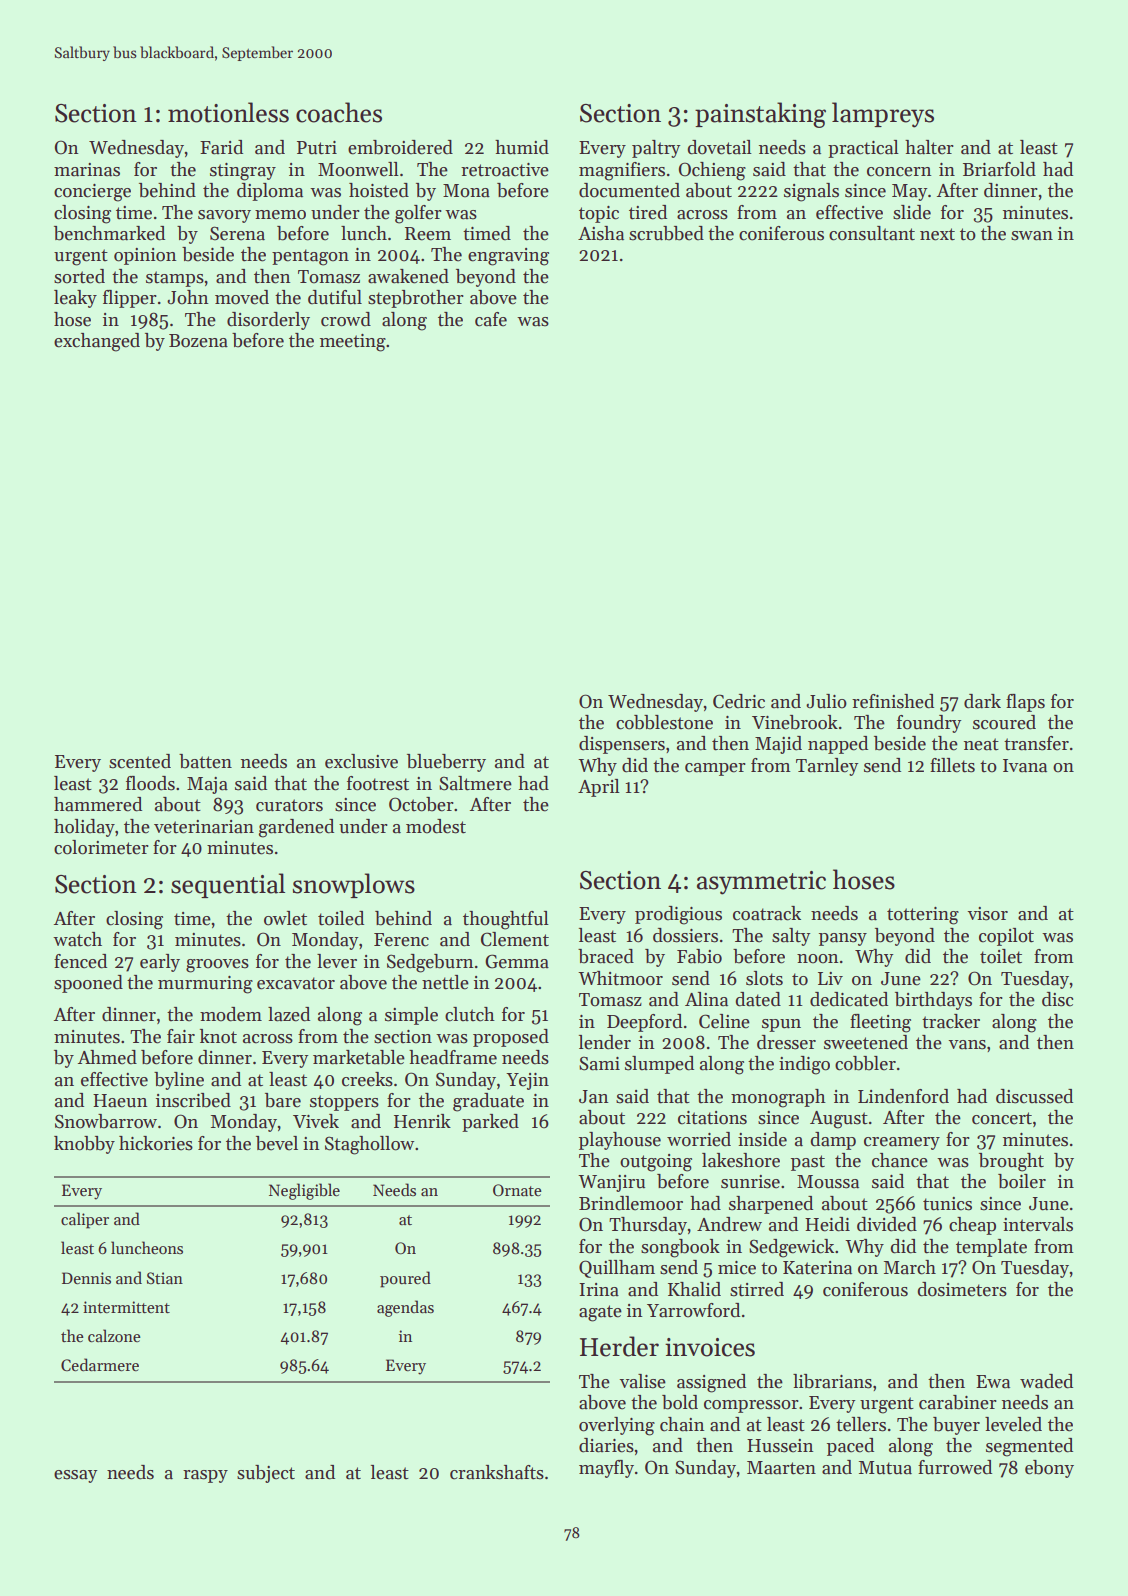  Describe the element at coordinates (80, 961) in the document. I see `fenced` at that location.
